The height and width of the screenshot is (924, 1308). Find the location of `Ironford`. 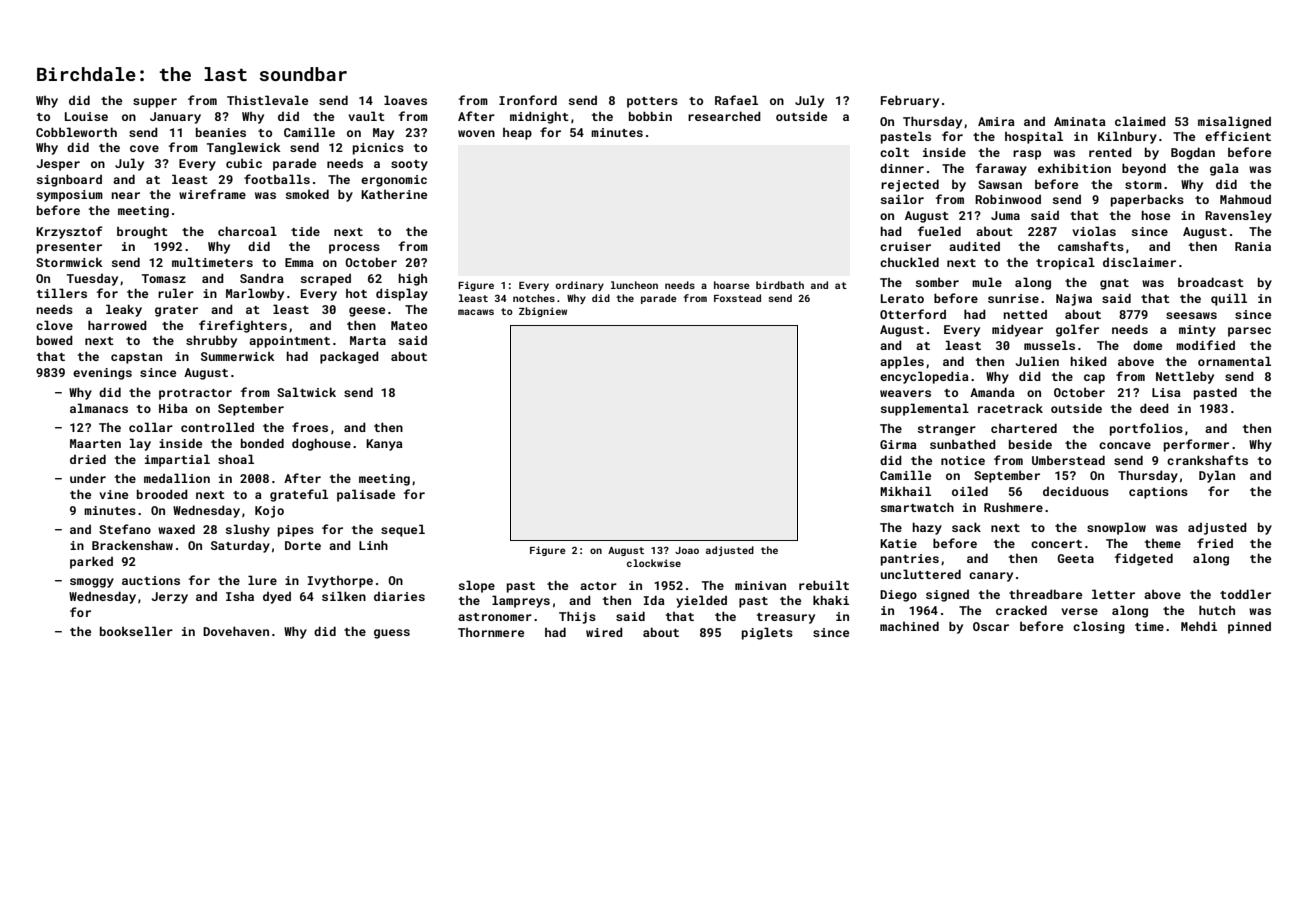

Ironford is located at coordinates (528, 100).
